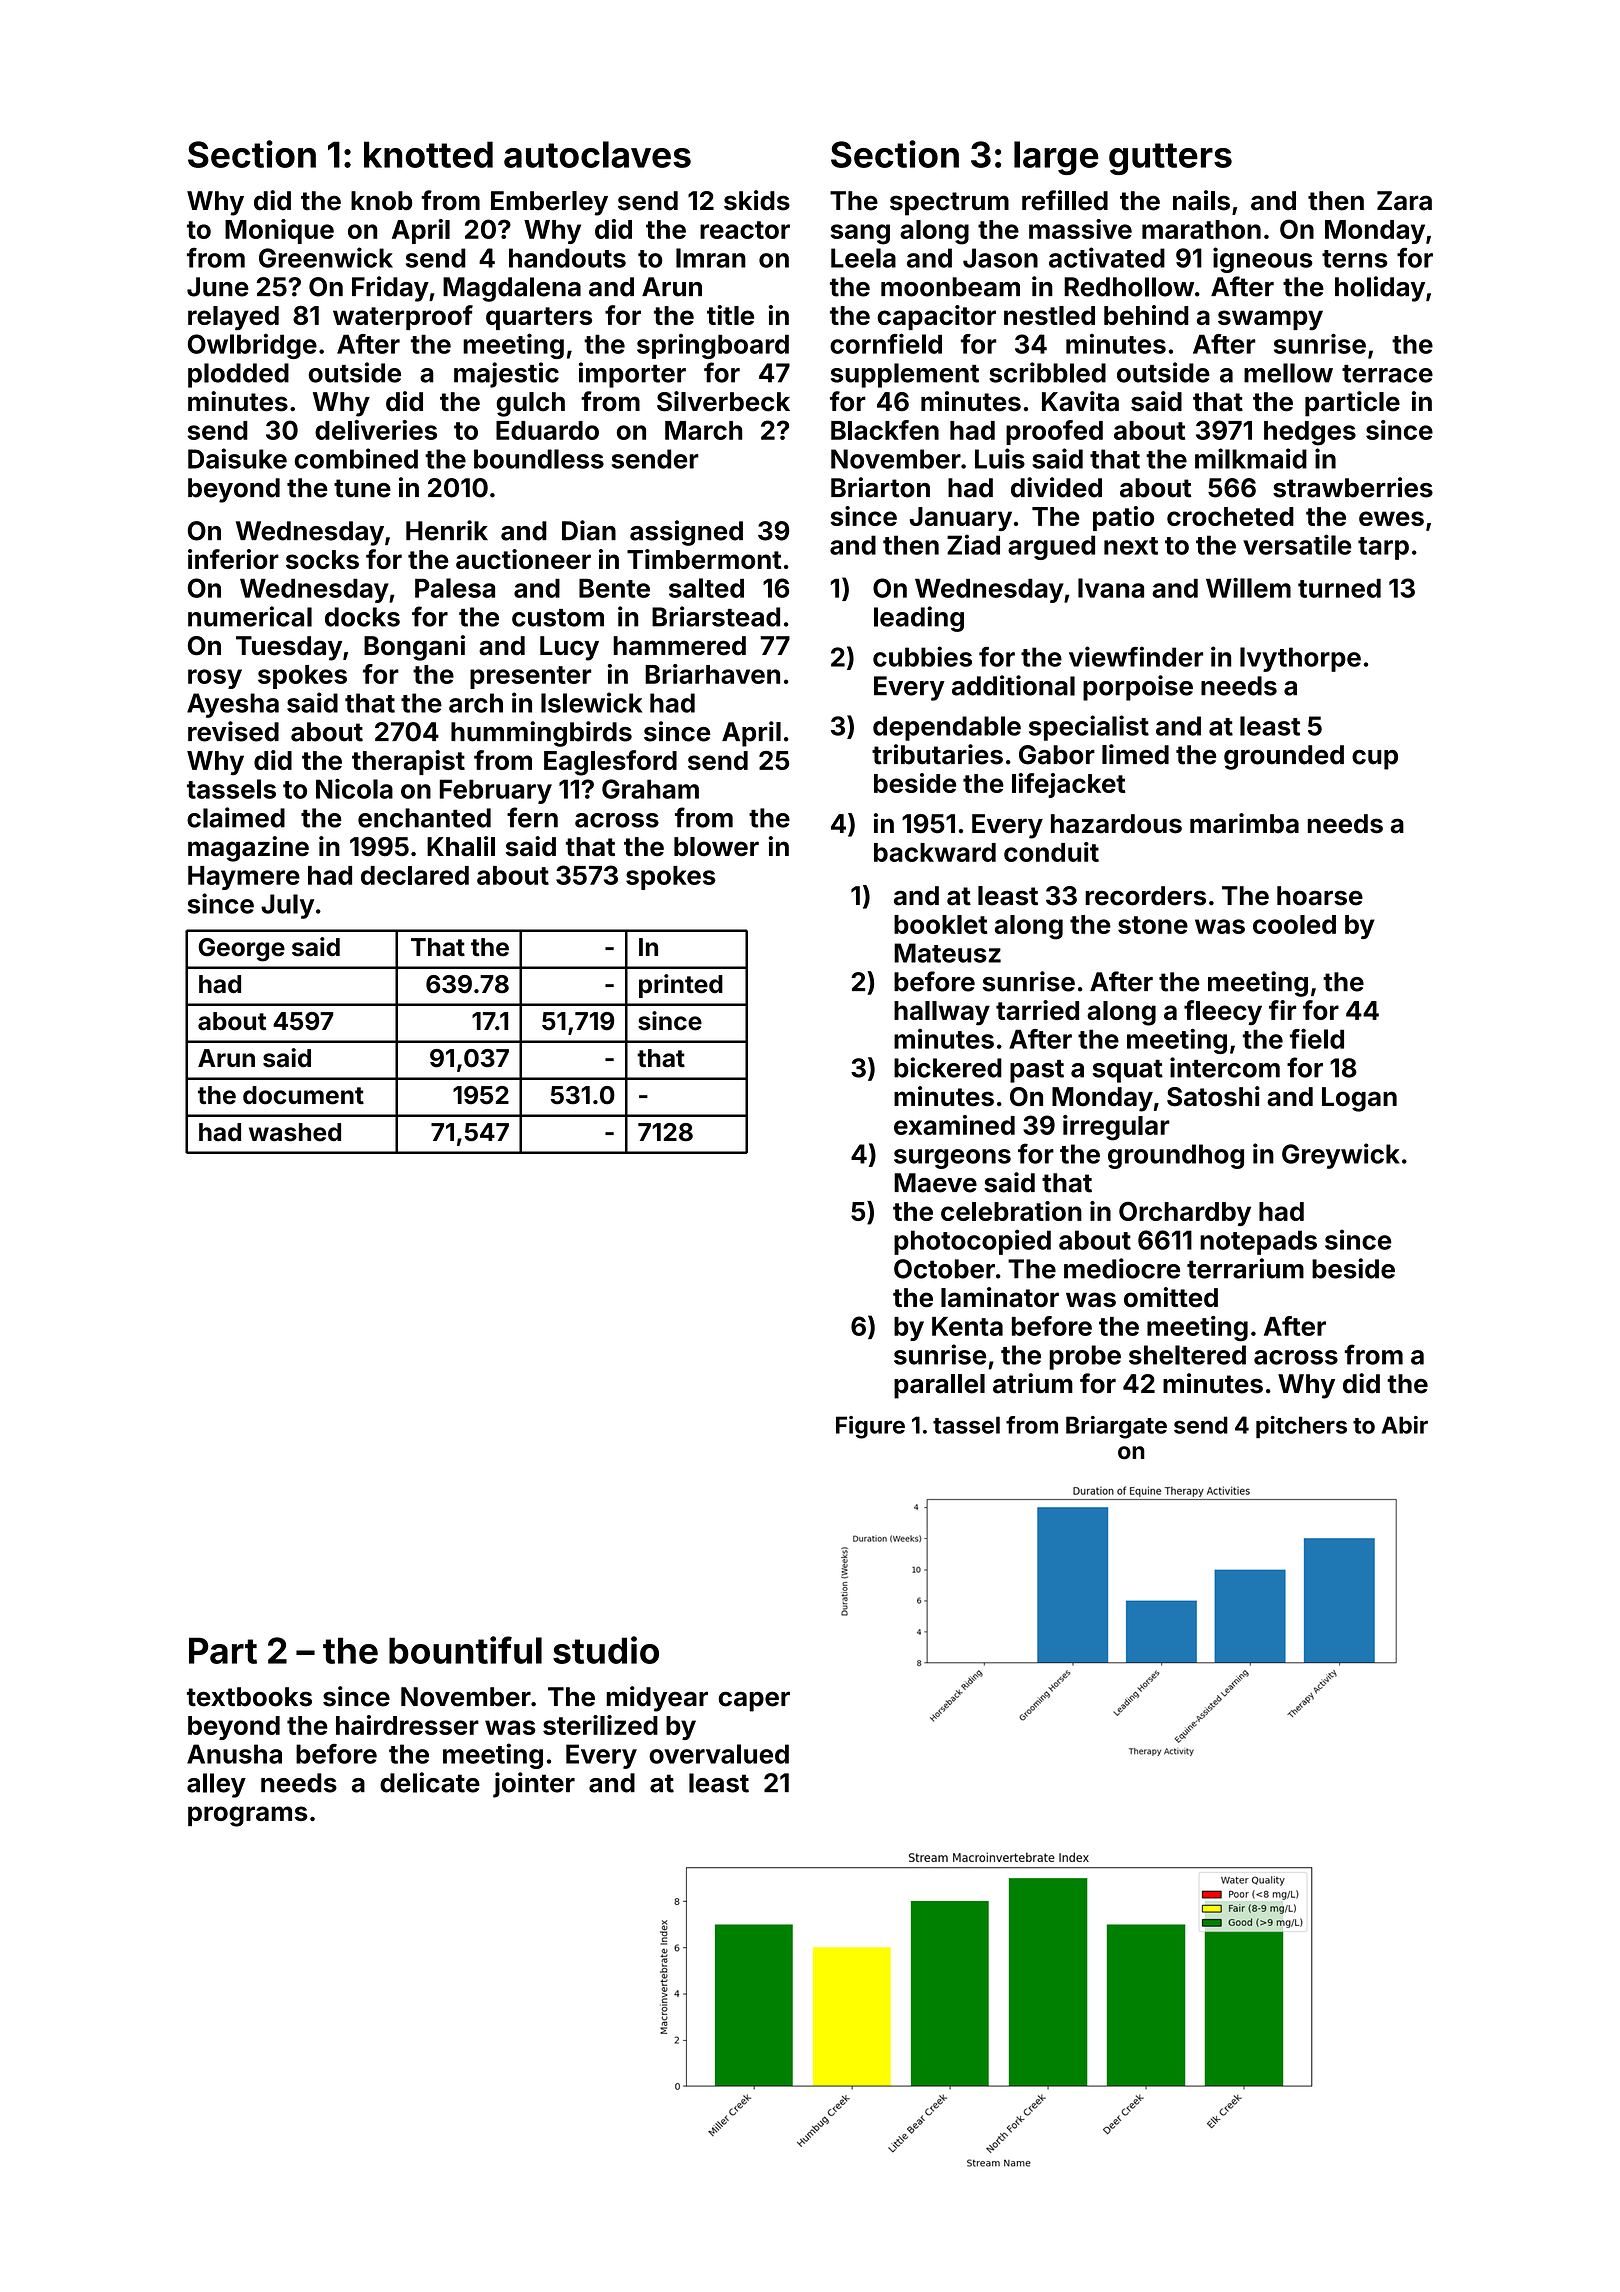 This screenshot has width=1620, height=2292. What do you see at coordinates (597, 154) in the screenshot?
I see `autoclaves` at bounding box center [597, 154].
